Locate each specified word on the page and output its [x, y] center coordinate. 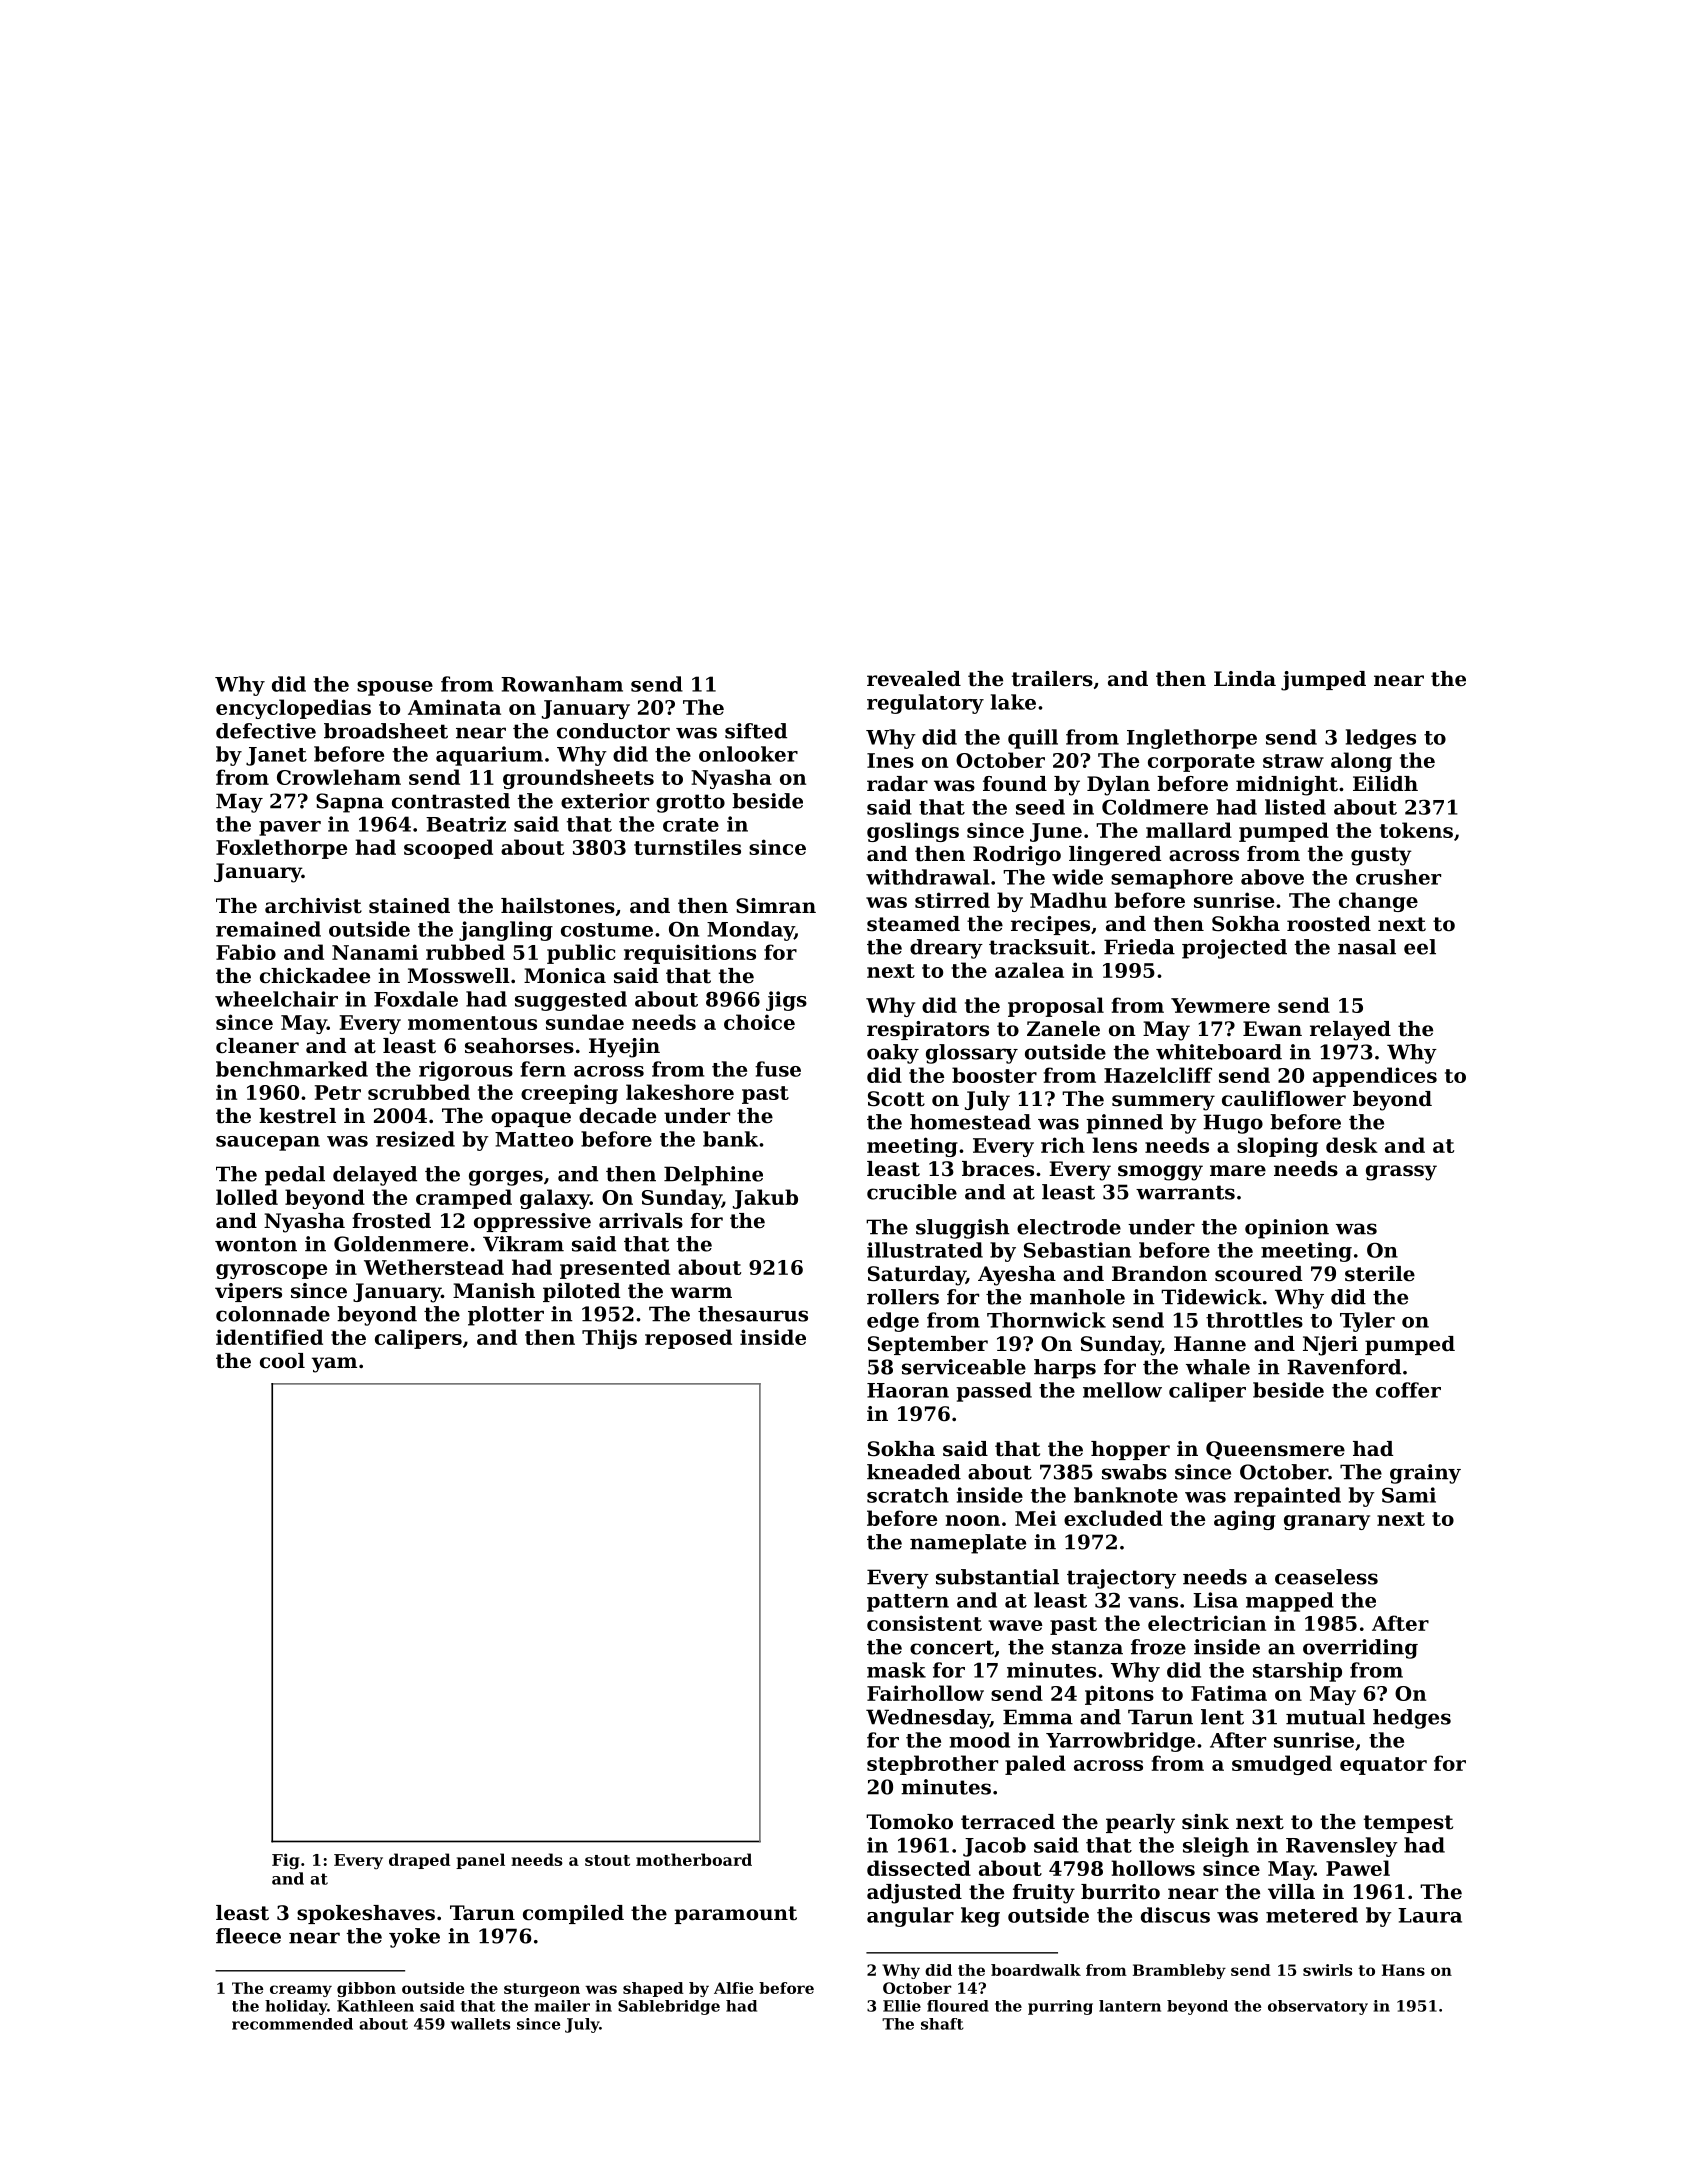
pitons [1119, 1695]
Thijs [609, 1339]
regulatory [925, 704]
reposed [688, 1339]
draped [419, 1861]
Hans [1403, 1970]
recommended [292, 2024]
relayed [1350, 1031]
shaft [942, 2024]
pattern [908, 1603]
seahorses [519, 1046]
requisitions [690, 954]
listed [1295, 807]
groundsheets [578, 779]
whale [1218, 1367]
